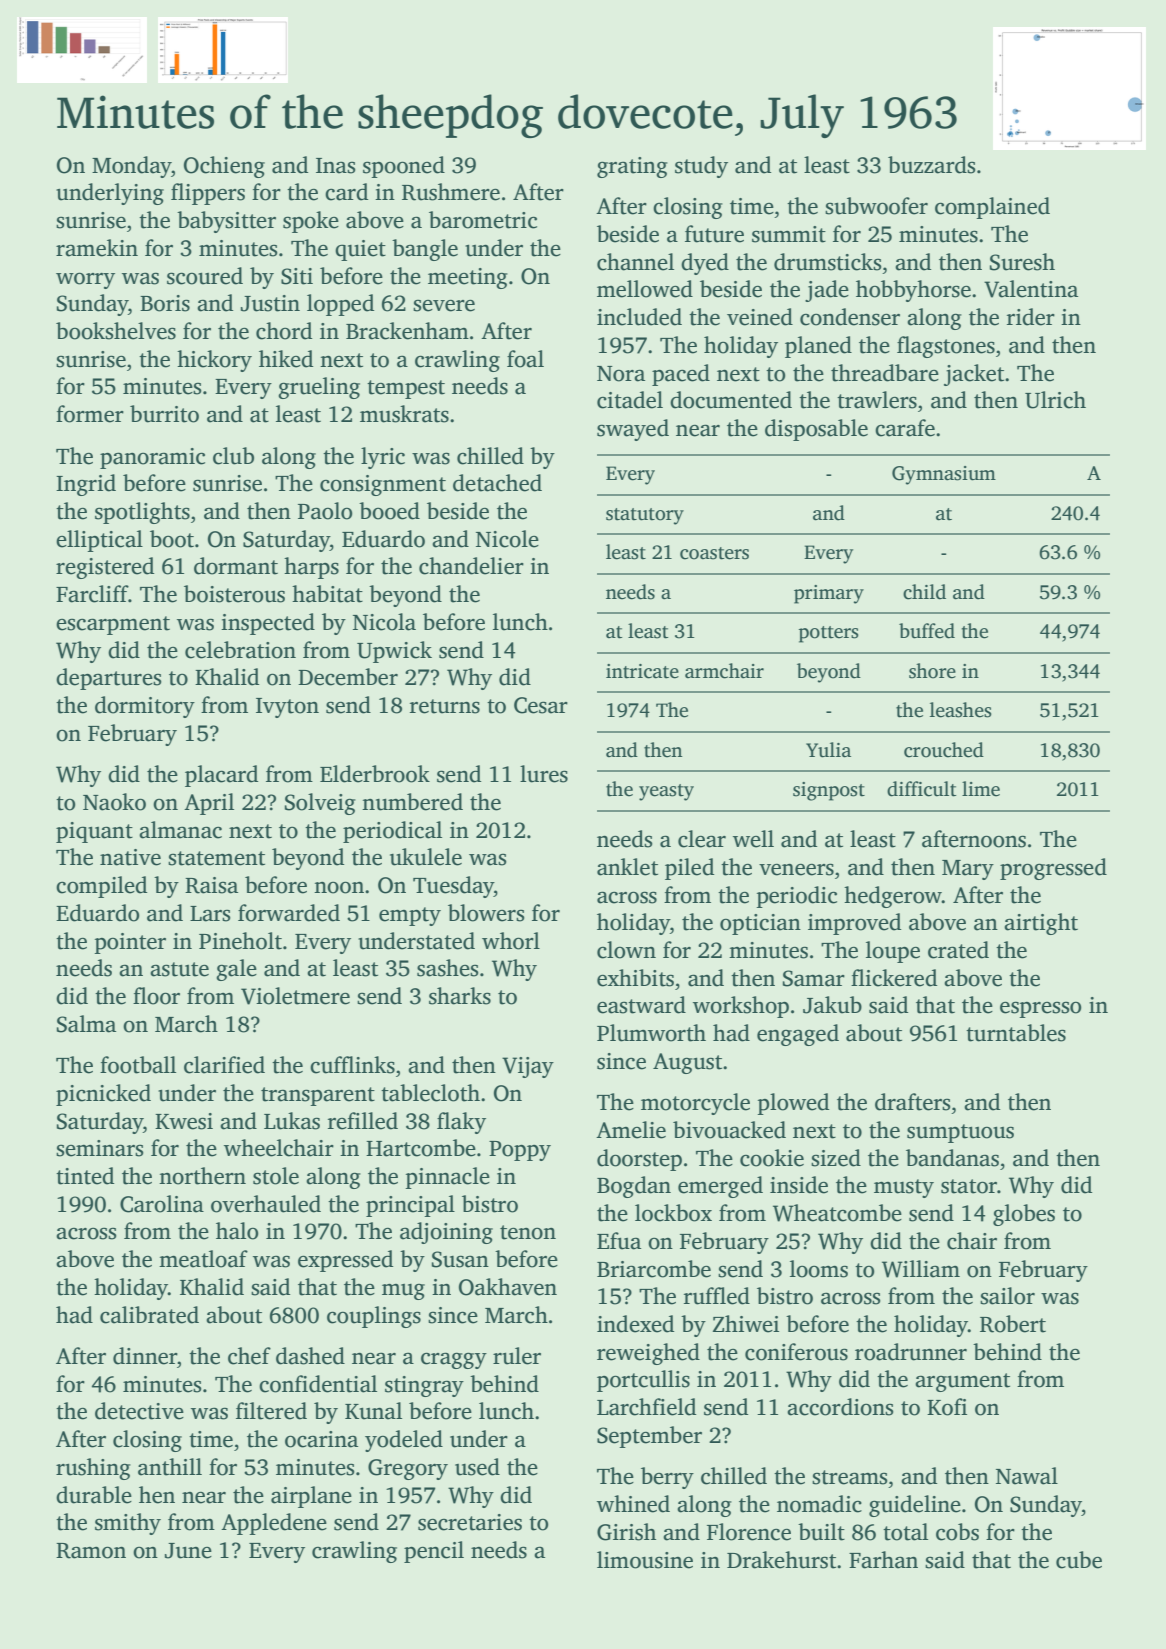  What do you see at coordinates (249, 1356) in the screenshot?
I see `chef` at bounding box center [249, 1356].
